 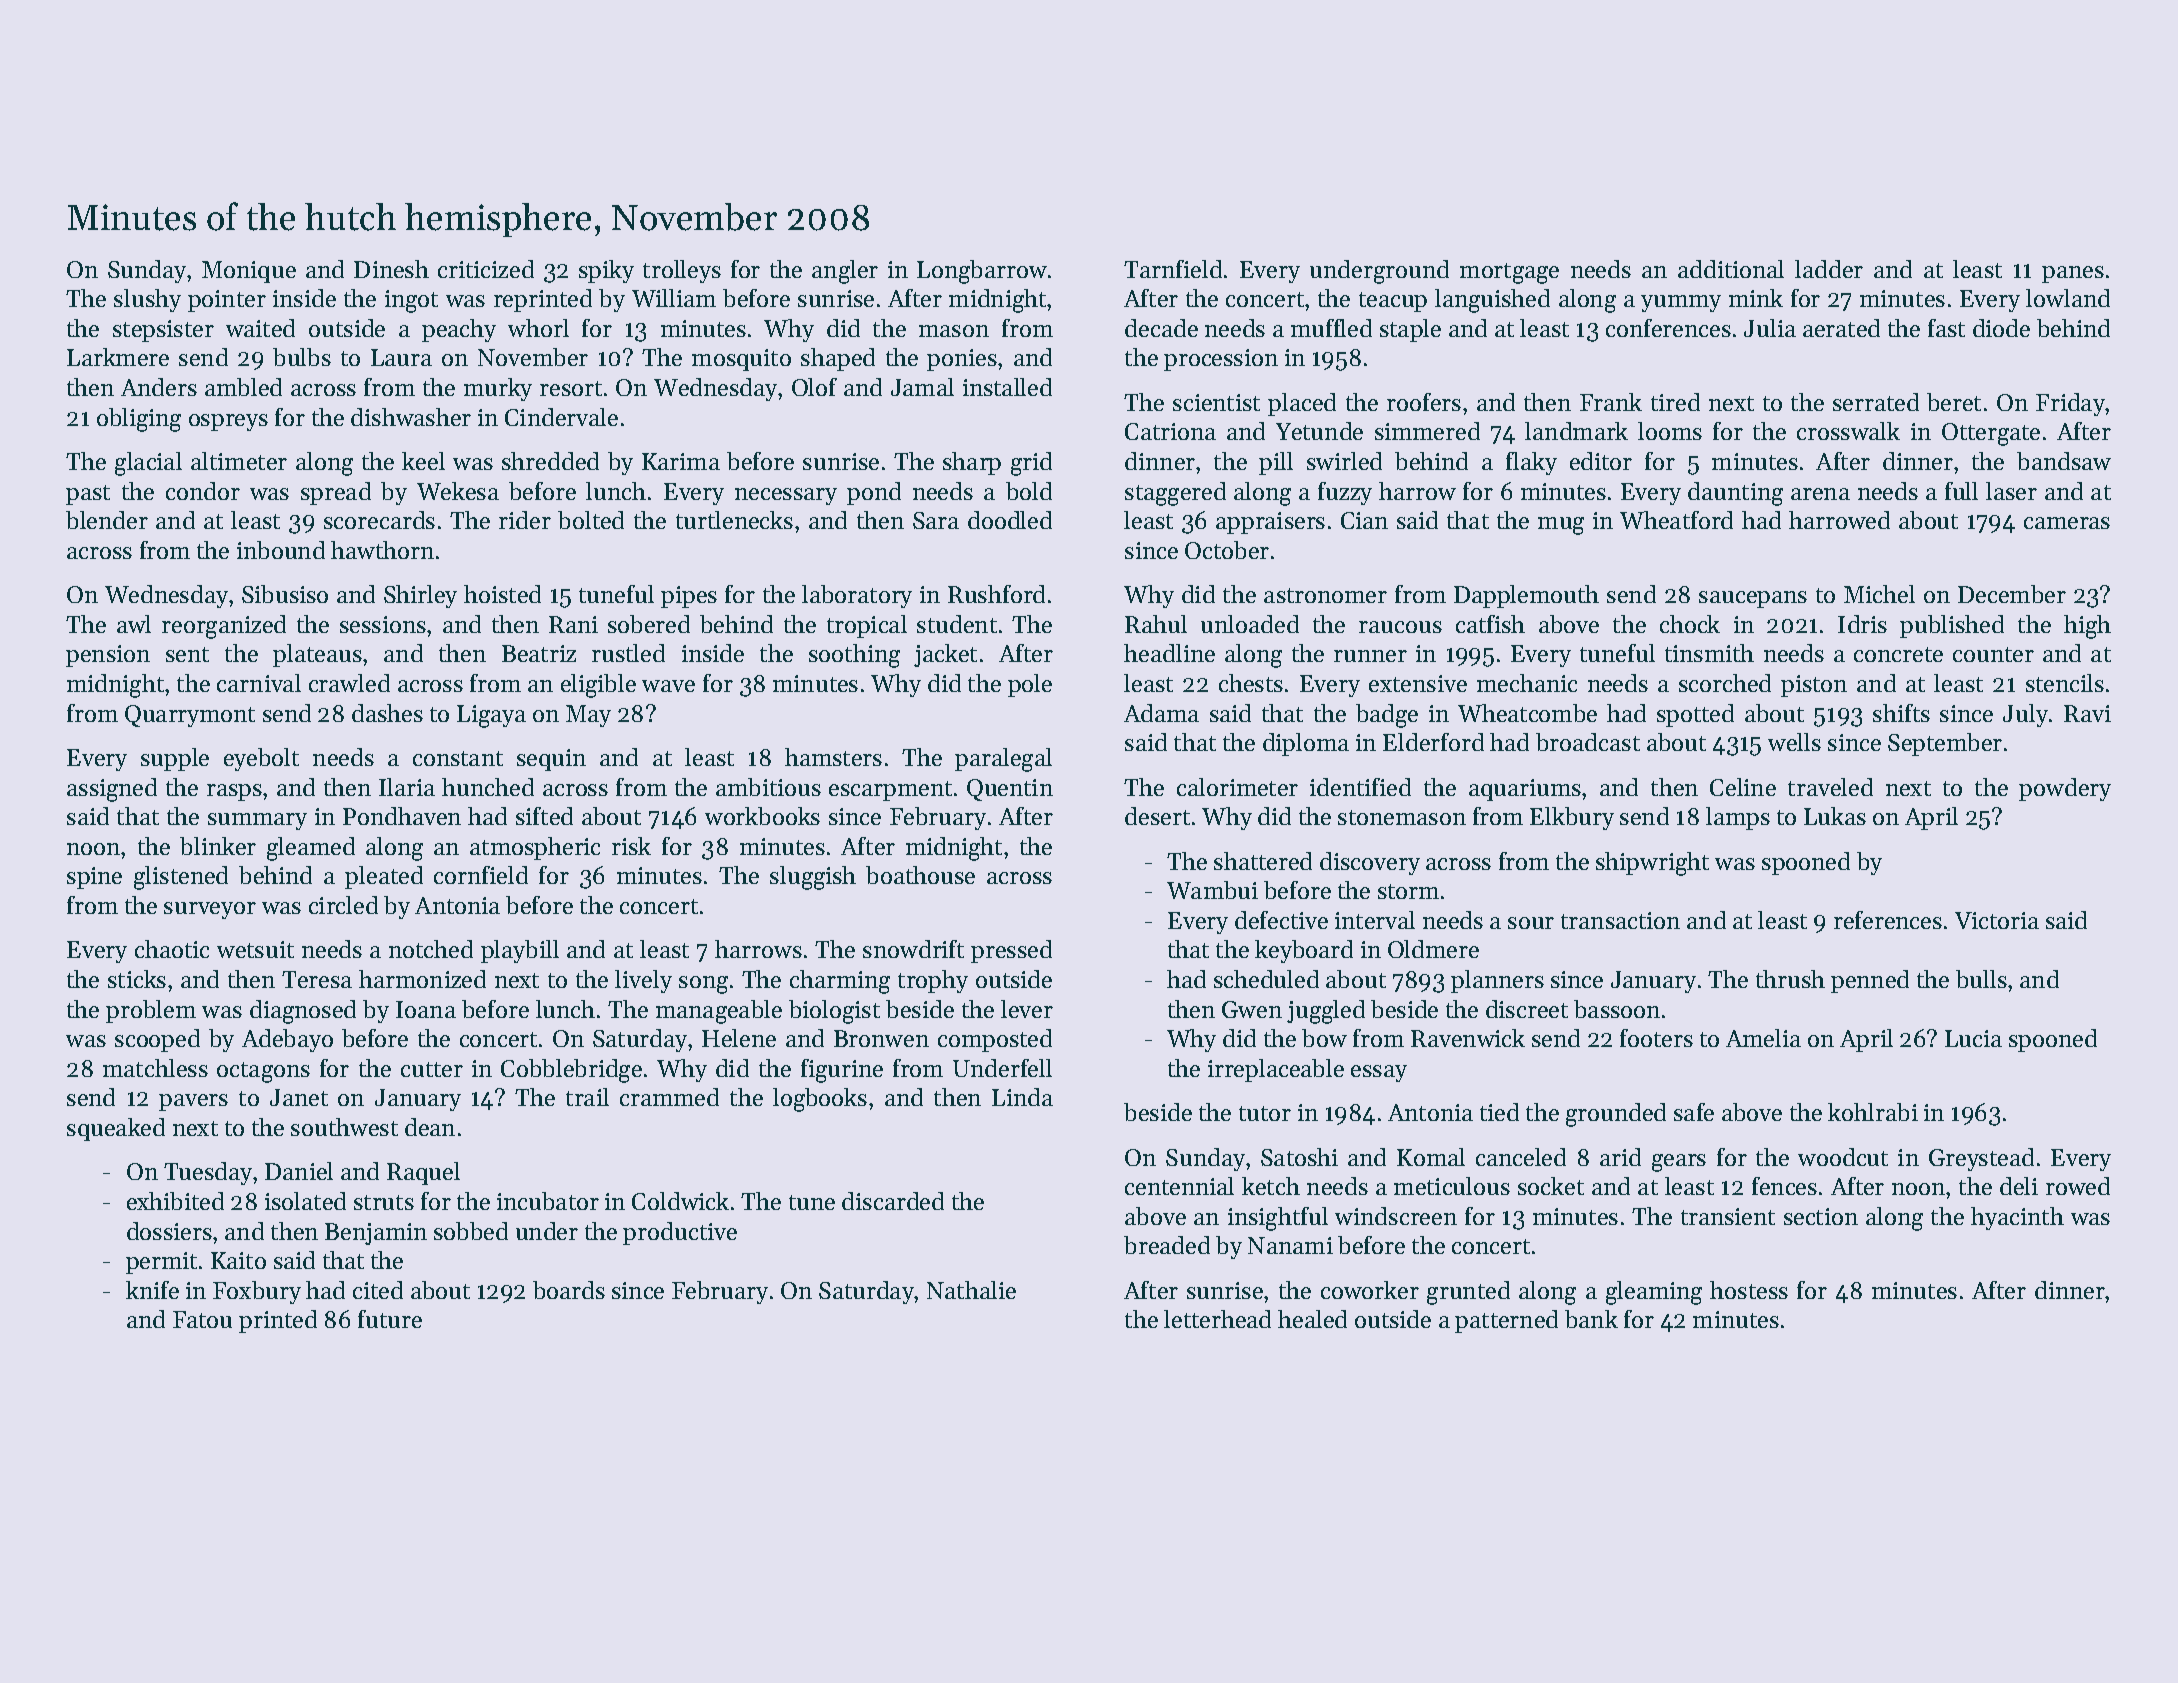 I want to click on permit, so click(x=161, y=1263).
